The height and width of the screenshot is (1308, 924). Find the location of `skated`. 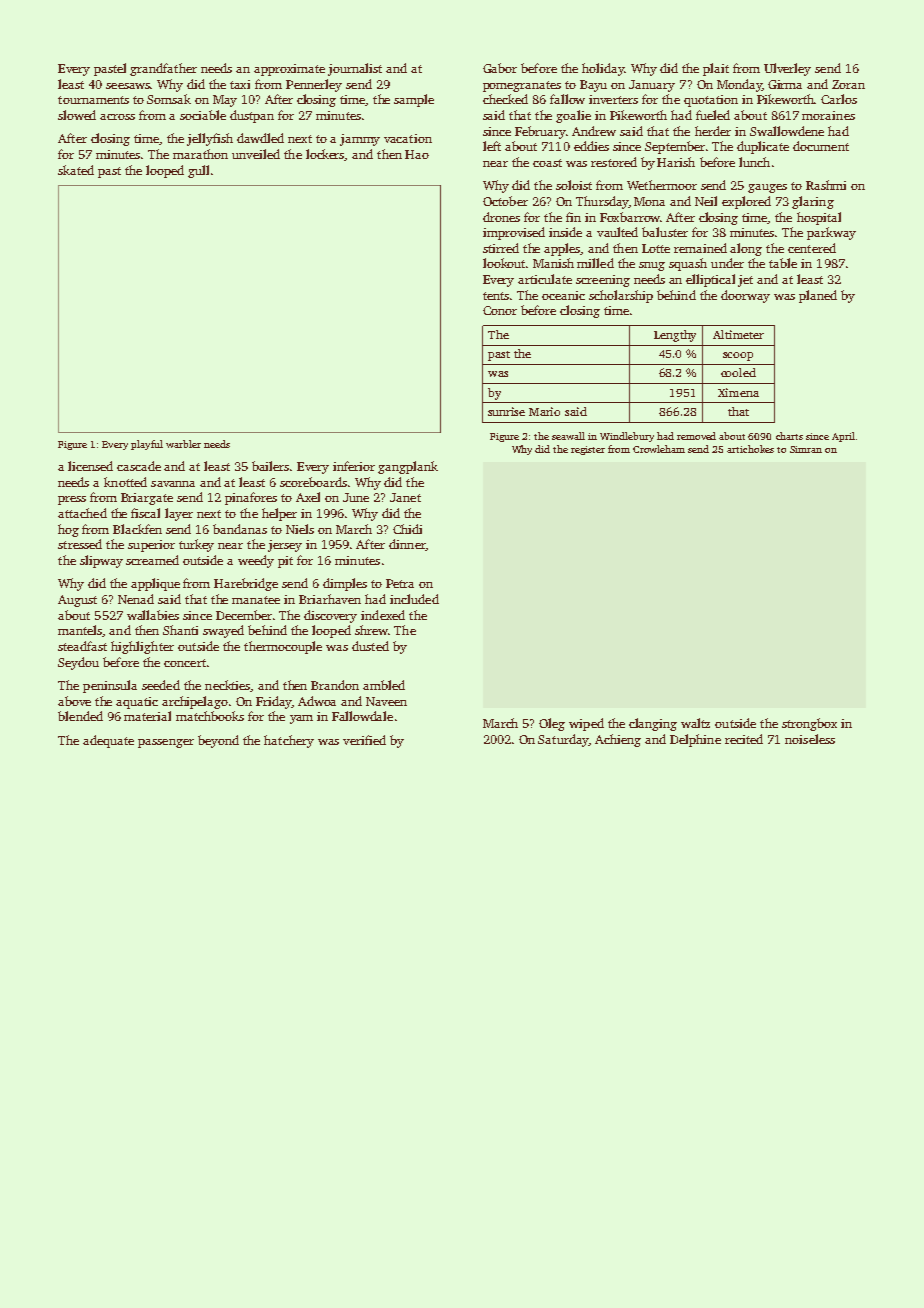

skated is located at coordinates (76, 170).
